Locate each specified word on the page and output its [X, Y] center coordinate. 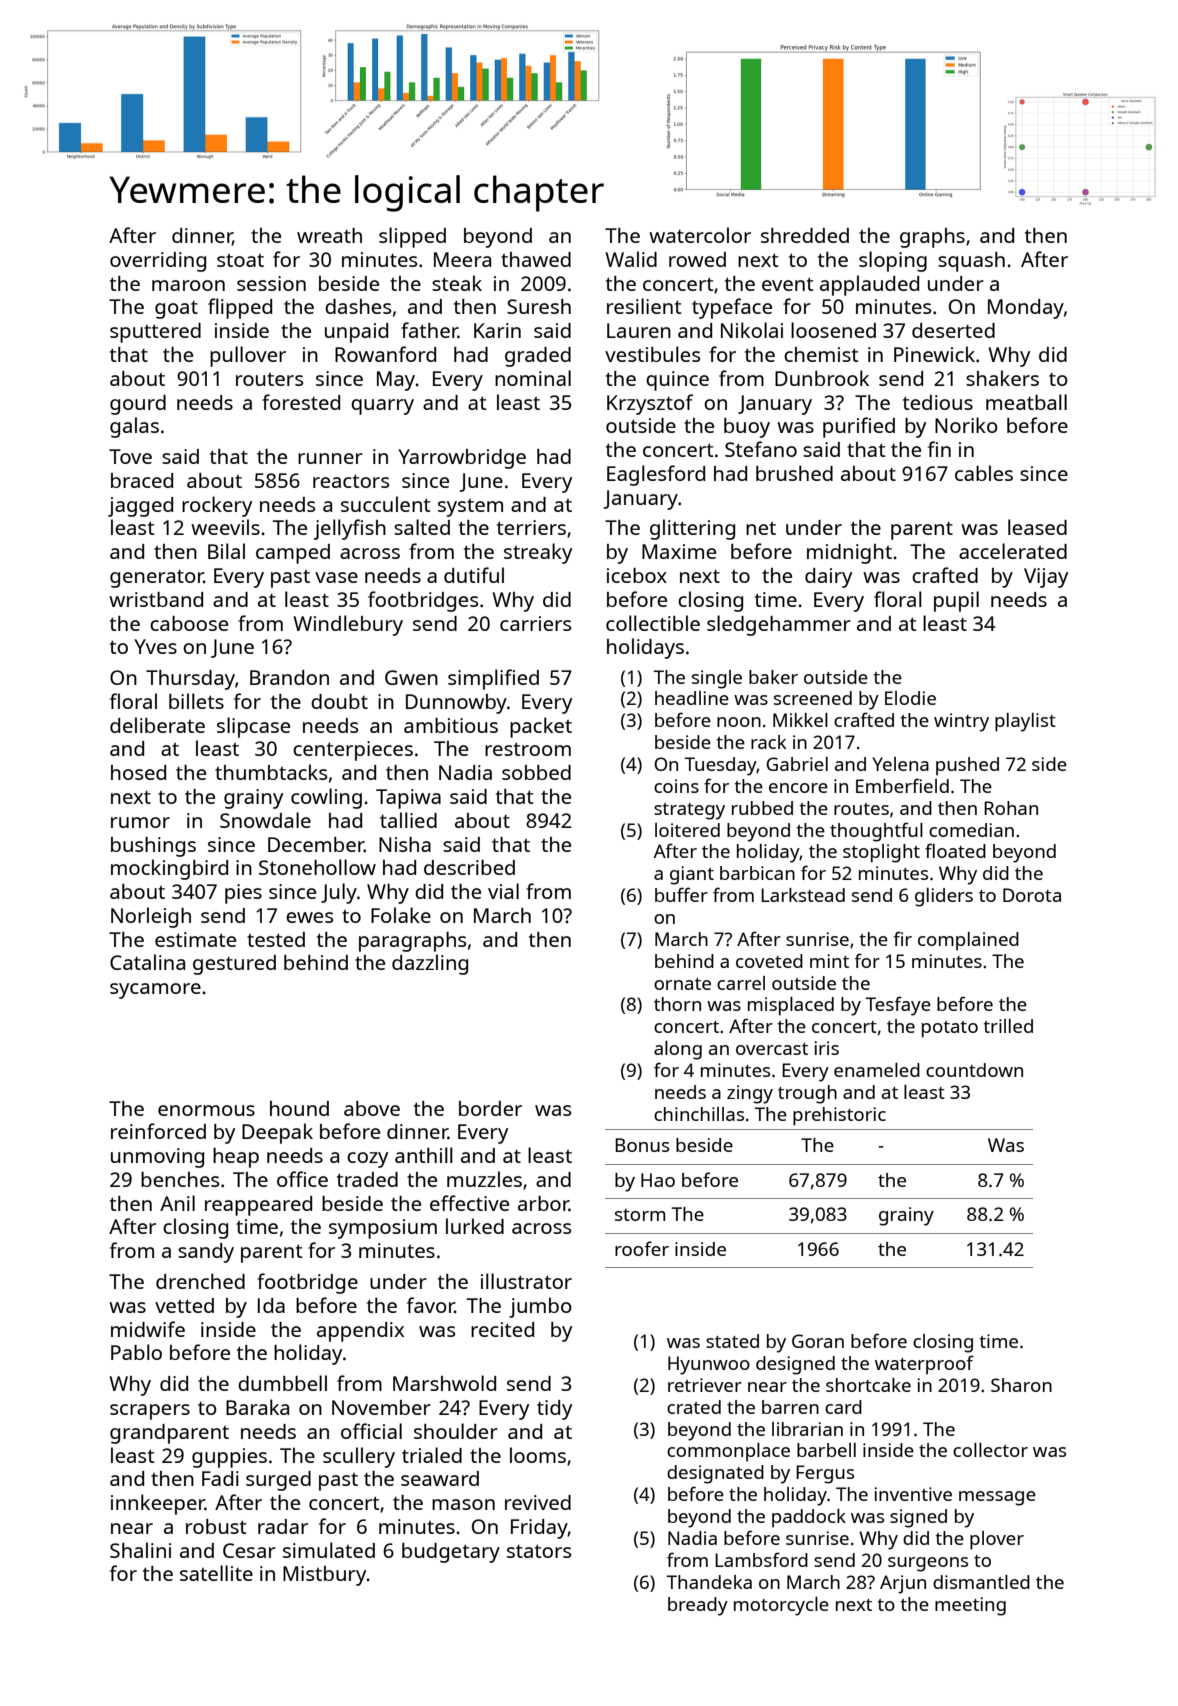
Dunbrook [822, 378]
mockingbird [169, 869]
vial [503, 891]
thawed [536, 259]
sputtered [155, 333]
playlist [1025, 722]
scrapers [150, 1412]
